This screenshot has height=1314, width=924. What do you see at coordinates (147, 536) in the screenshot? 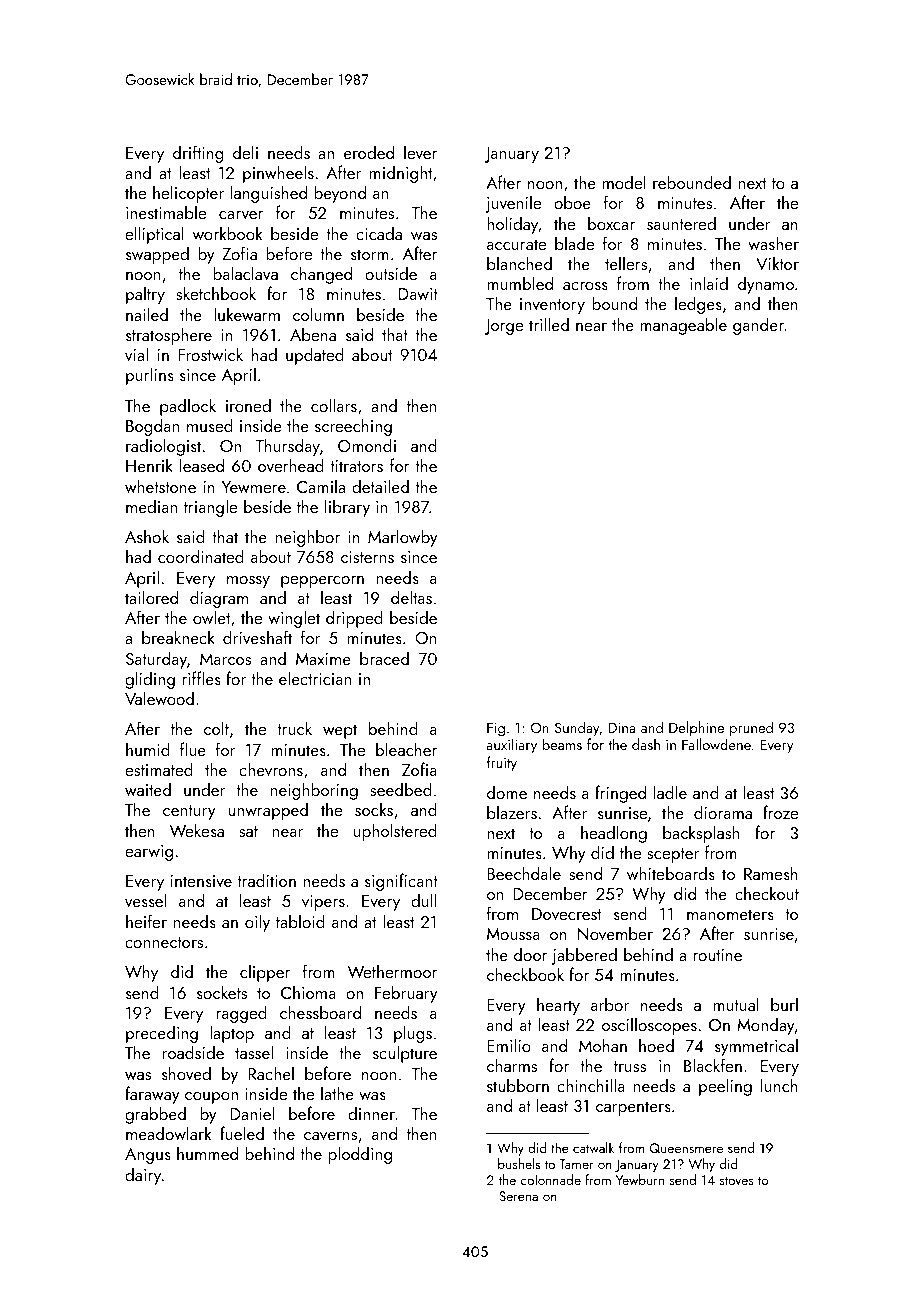
I see `Ashok` at bounding box center [147, 536].
